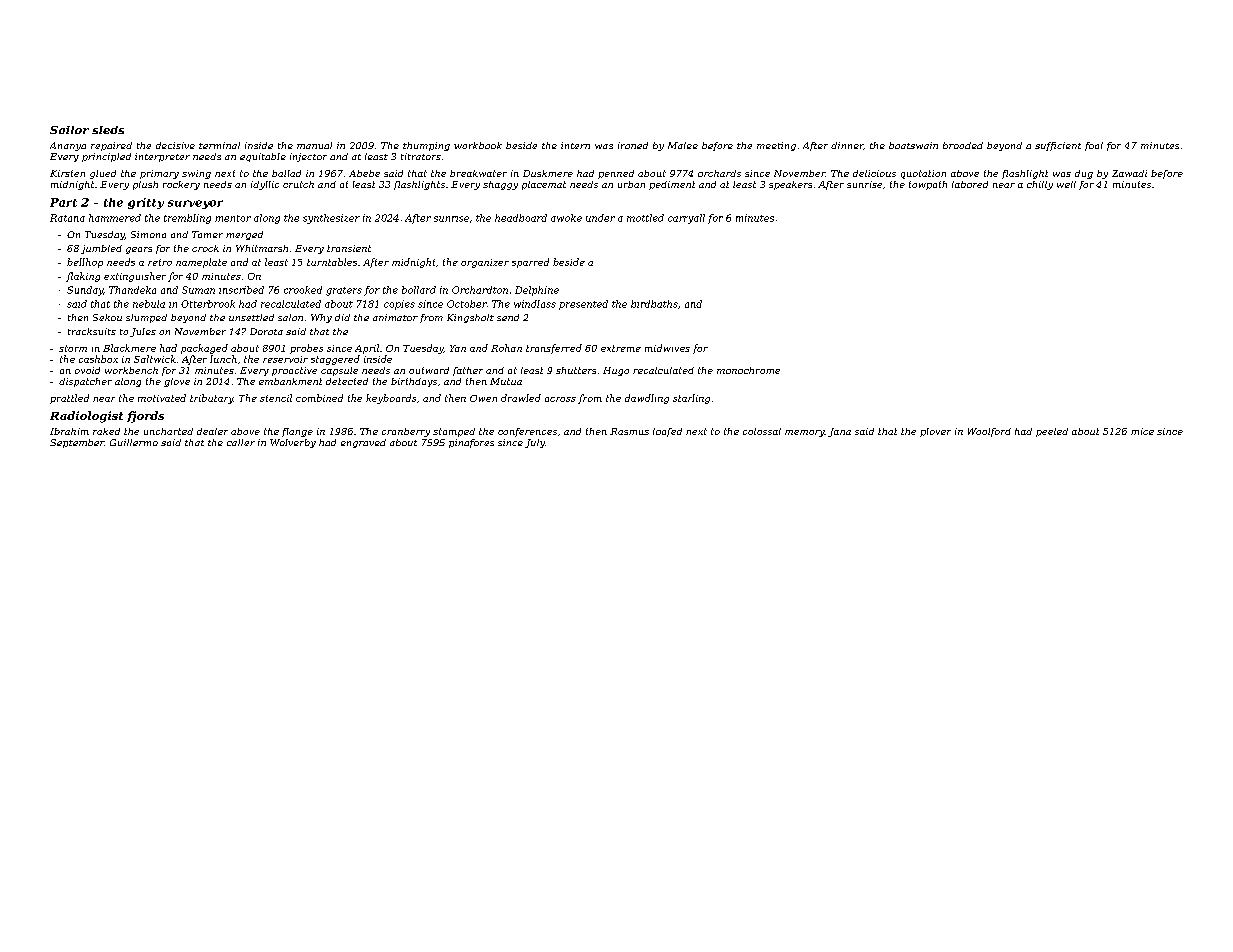  What do you see at coordinates (748, 370) in the image?
I see `monochrome` at bounding box center [748, 370].
